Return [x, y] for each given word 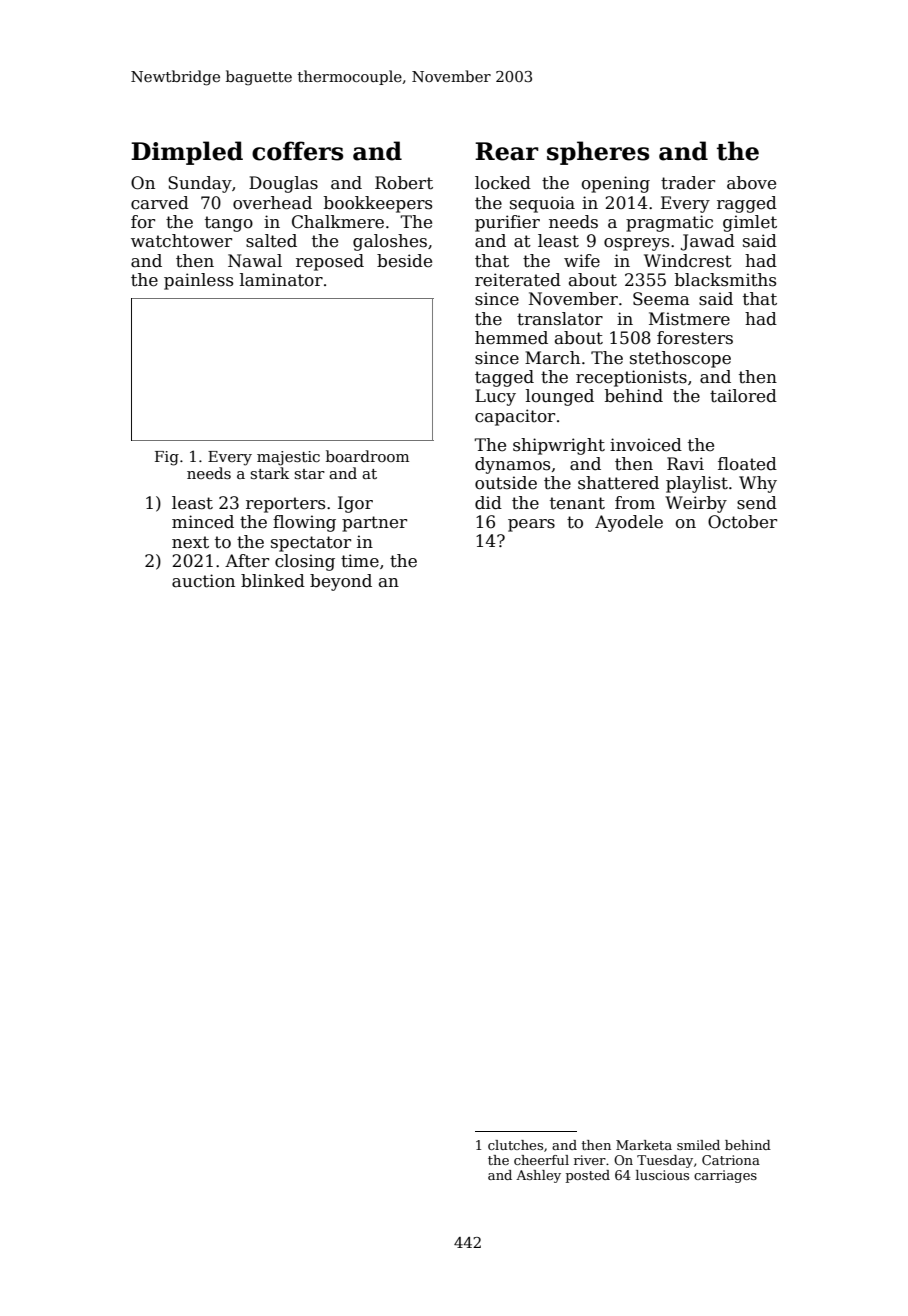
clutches [515, 1145]
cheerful [541, 1160]
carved [160, 203]
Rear [507, 151]
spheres [598, 153]
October [742, 522]
